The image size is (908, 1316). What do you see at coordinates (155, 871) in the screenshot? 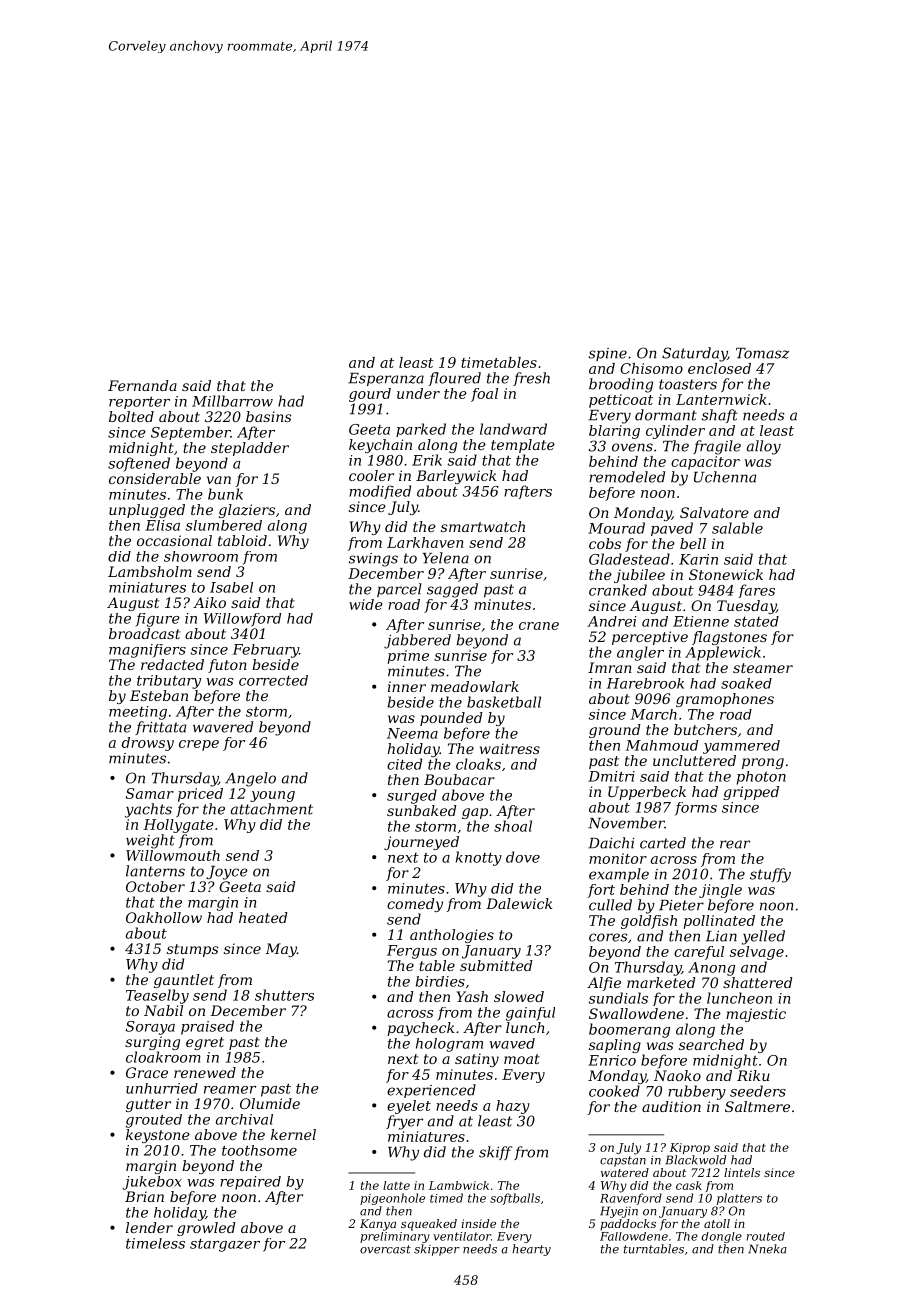
I see `lanterns` at bounding box center [155, 871].
